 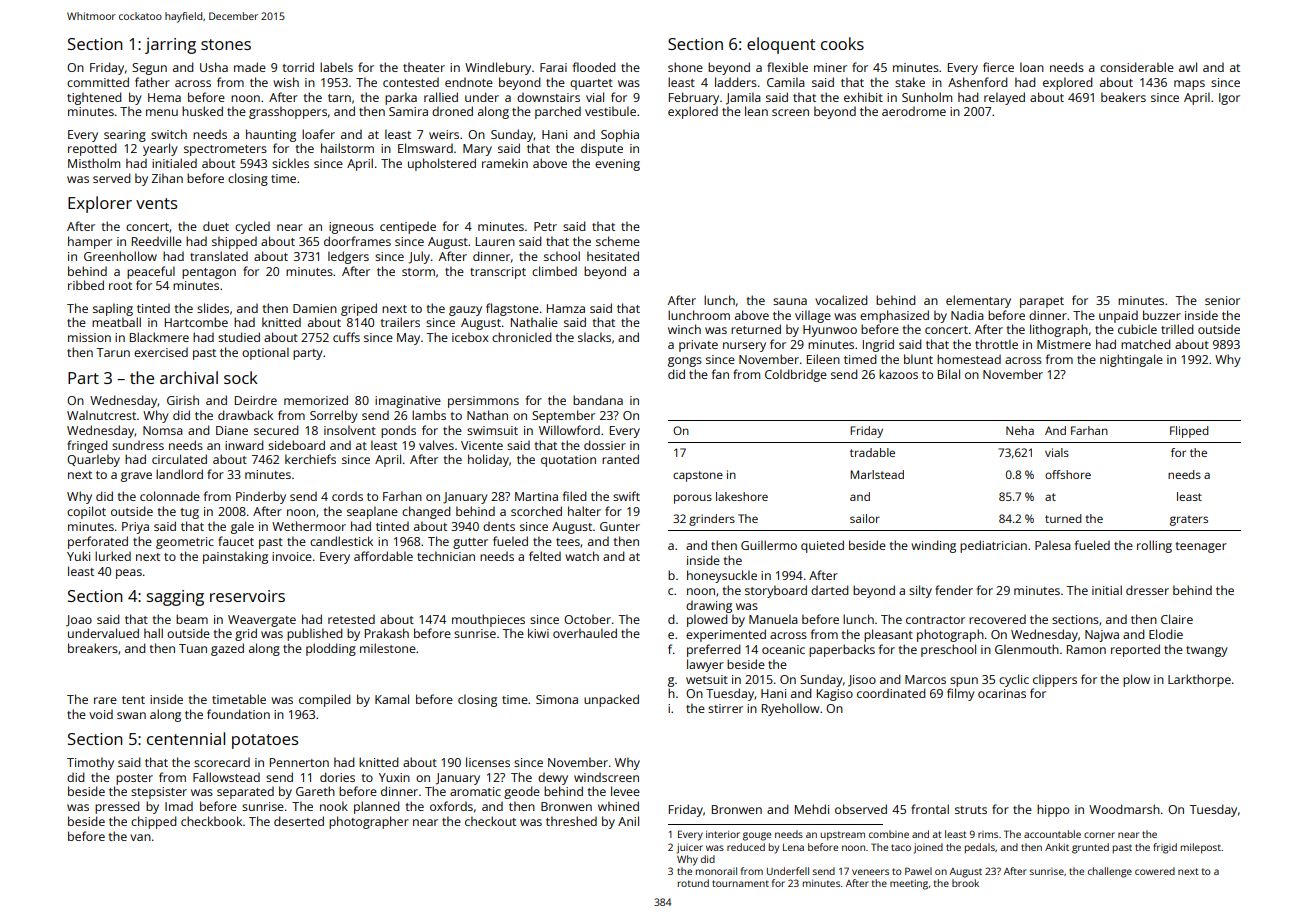 I want to click on invoice, so click(x=292, y=556).
